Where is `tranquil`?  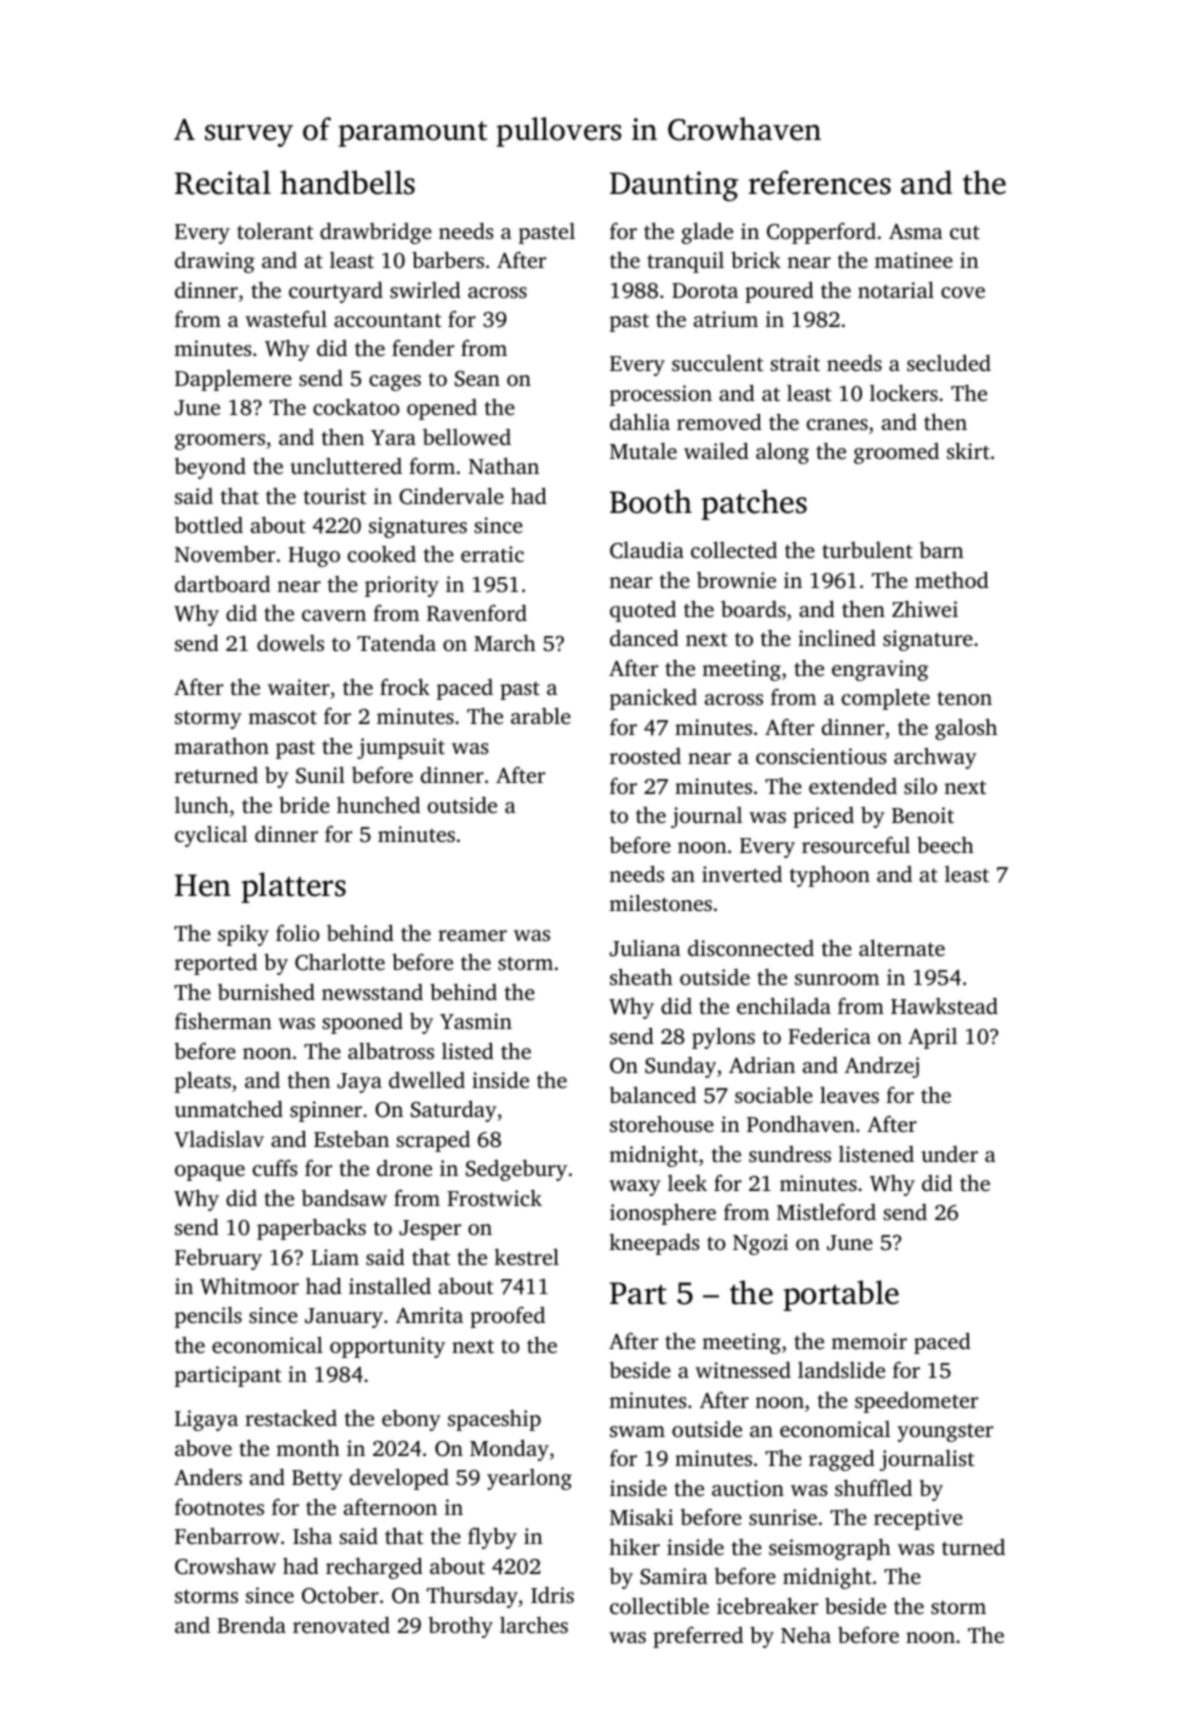 tranquil is located at coordinates (685, 262).
